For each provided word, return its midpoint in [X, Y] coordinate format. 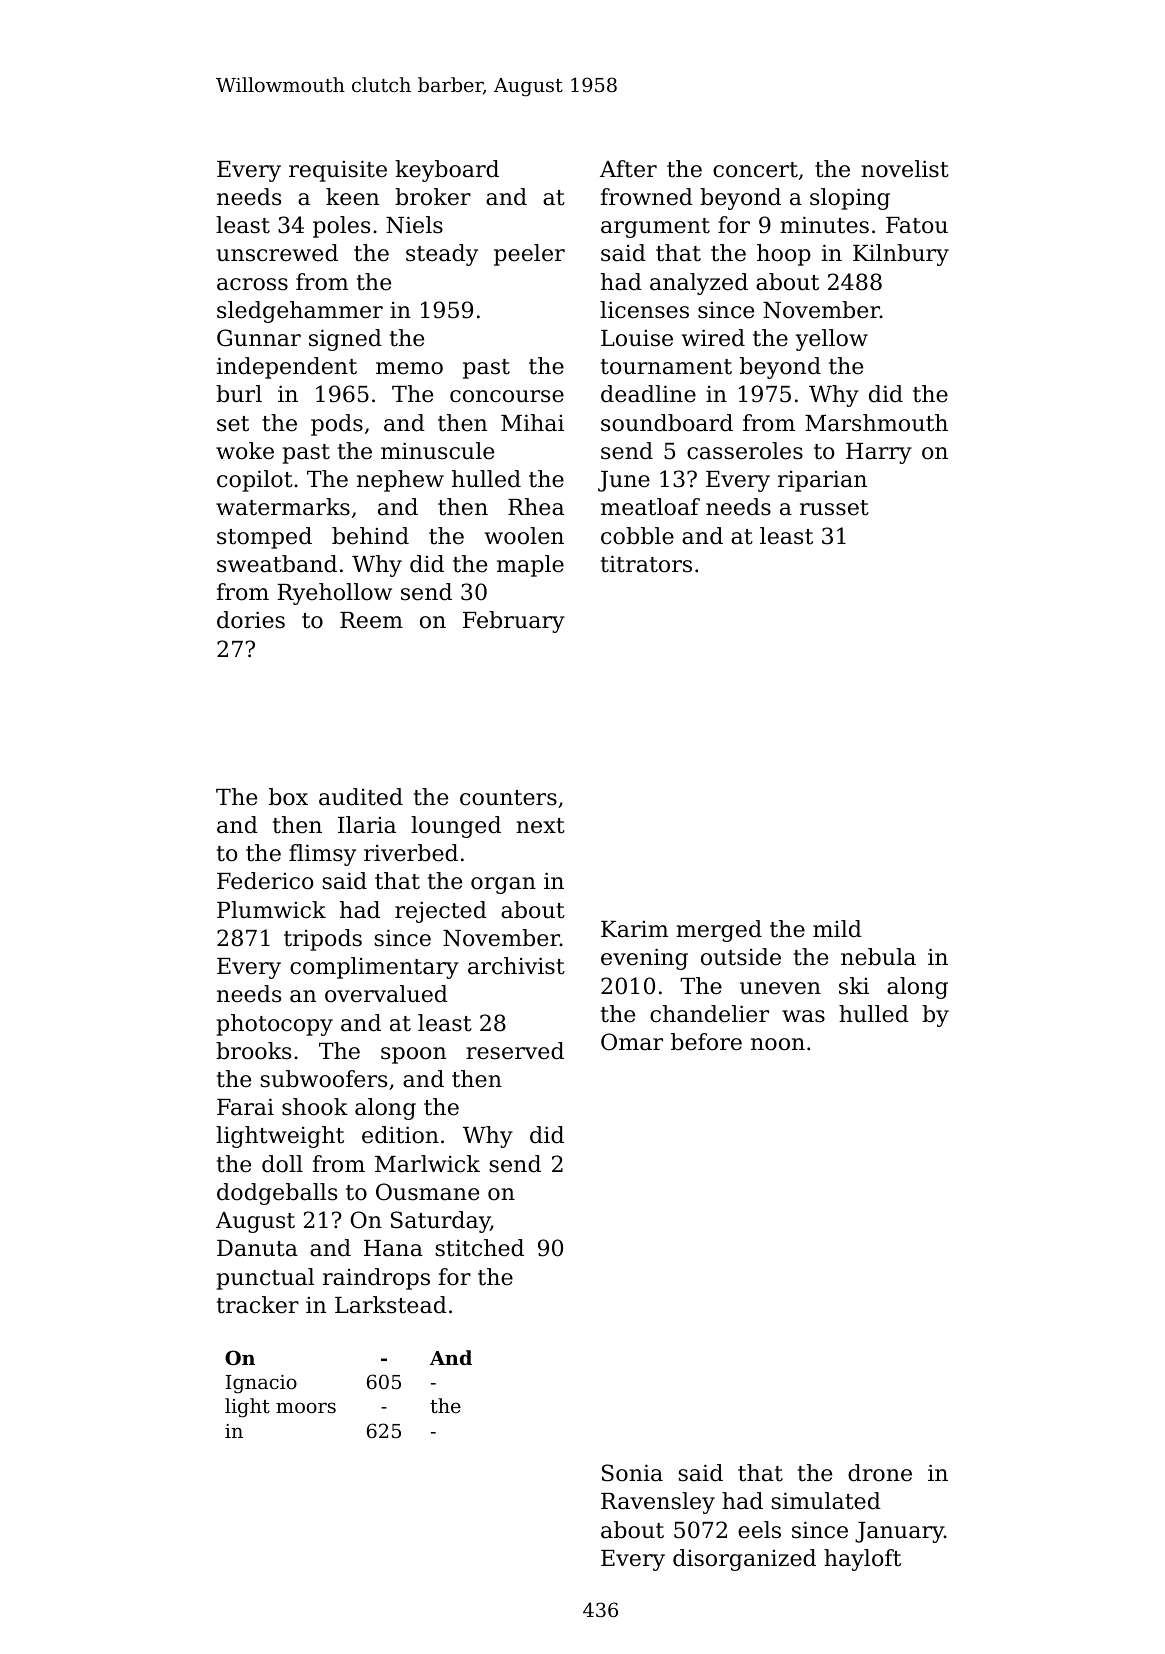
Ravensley [658, 1503]
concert [755, 170]
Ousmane [427, 1192]
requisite [338, 171]
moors [306, 1407]
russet [834, 508]
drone [880, 1473]
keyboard [447, 171]
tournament [666, 367]
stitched [479, 1248]
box [288, 797]
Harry [879, 453]
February [514, 622]
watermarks [283, 507]
